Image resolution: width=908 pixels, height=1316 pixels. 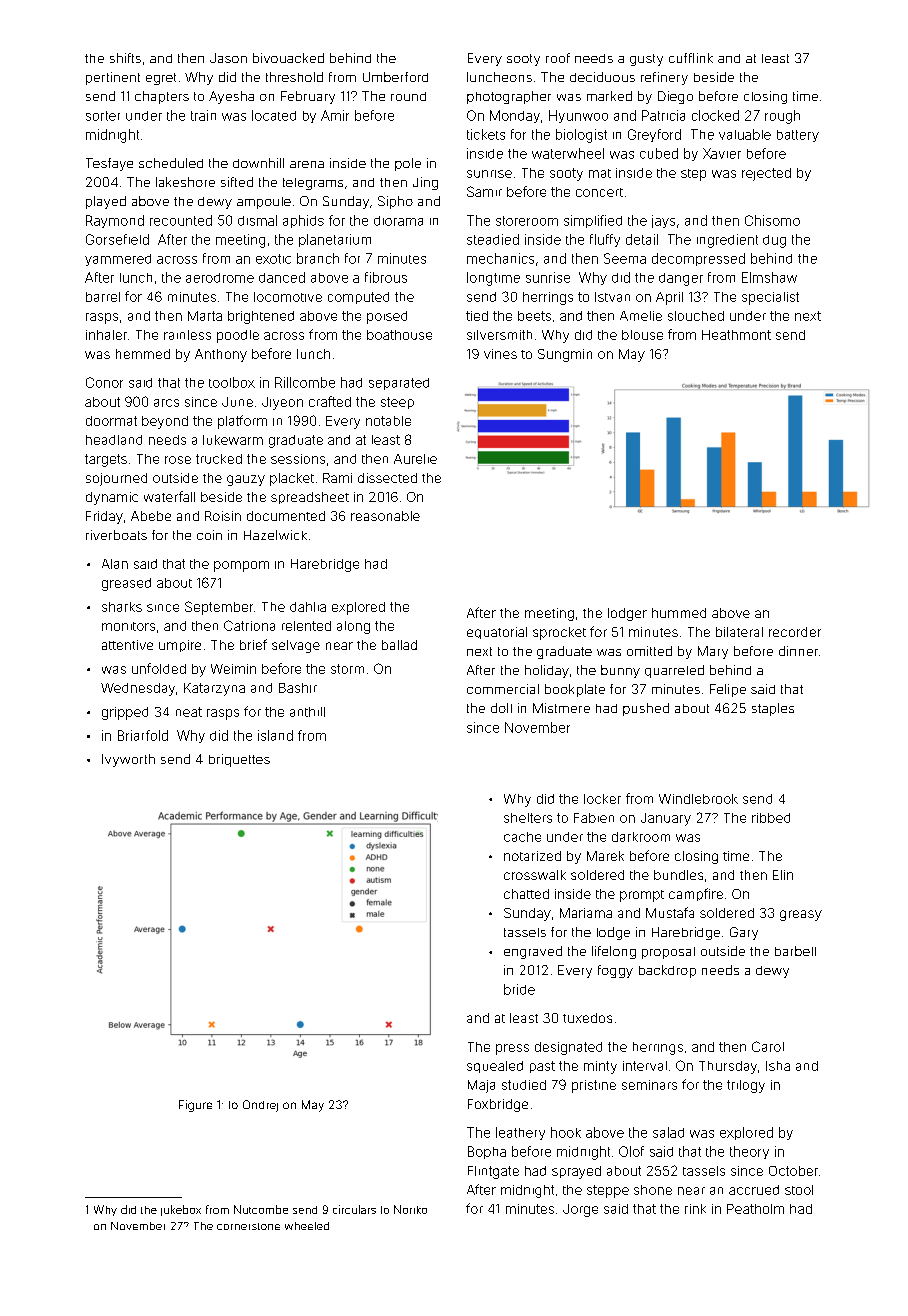 What do you see at coordinates (195, 1106) in the document?
I see `Figure` at bounding box center [195, 1106].
